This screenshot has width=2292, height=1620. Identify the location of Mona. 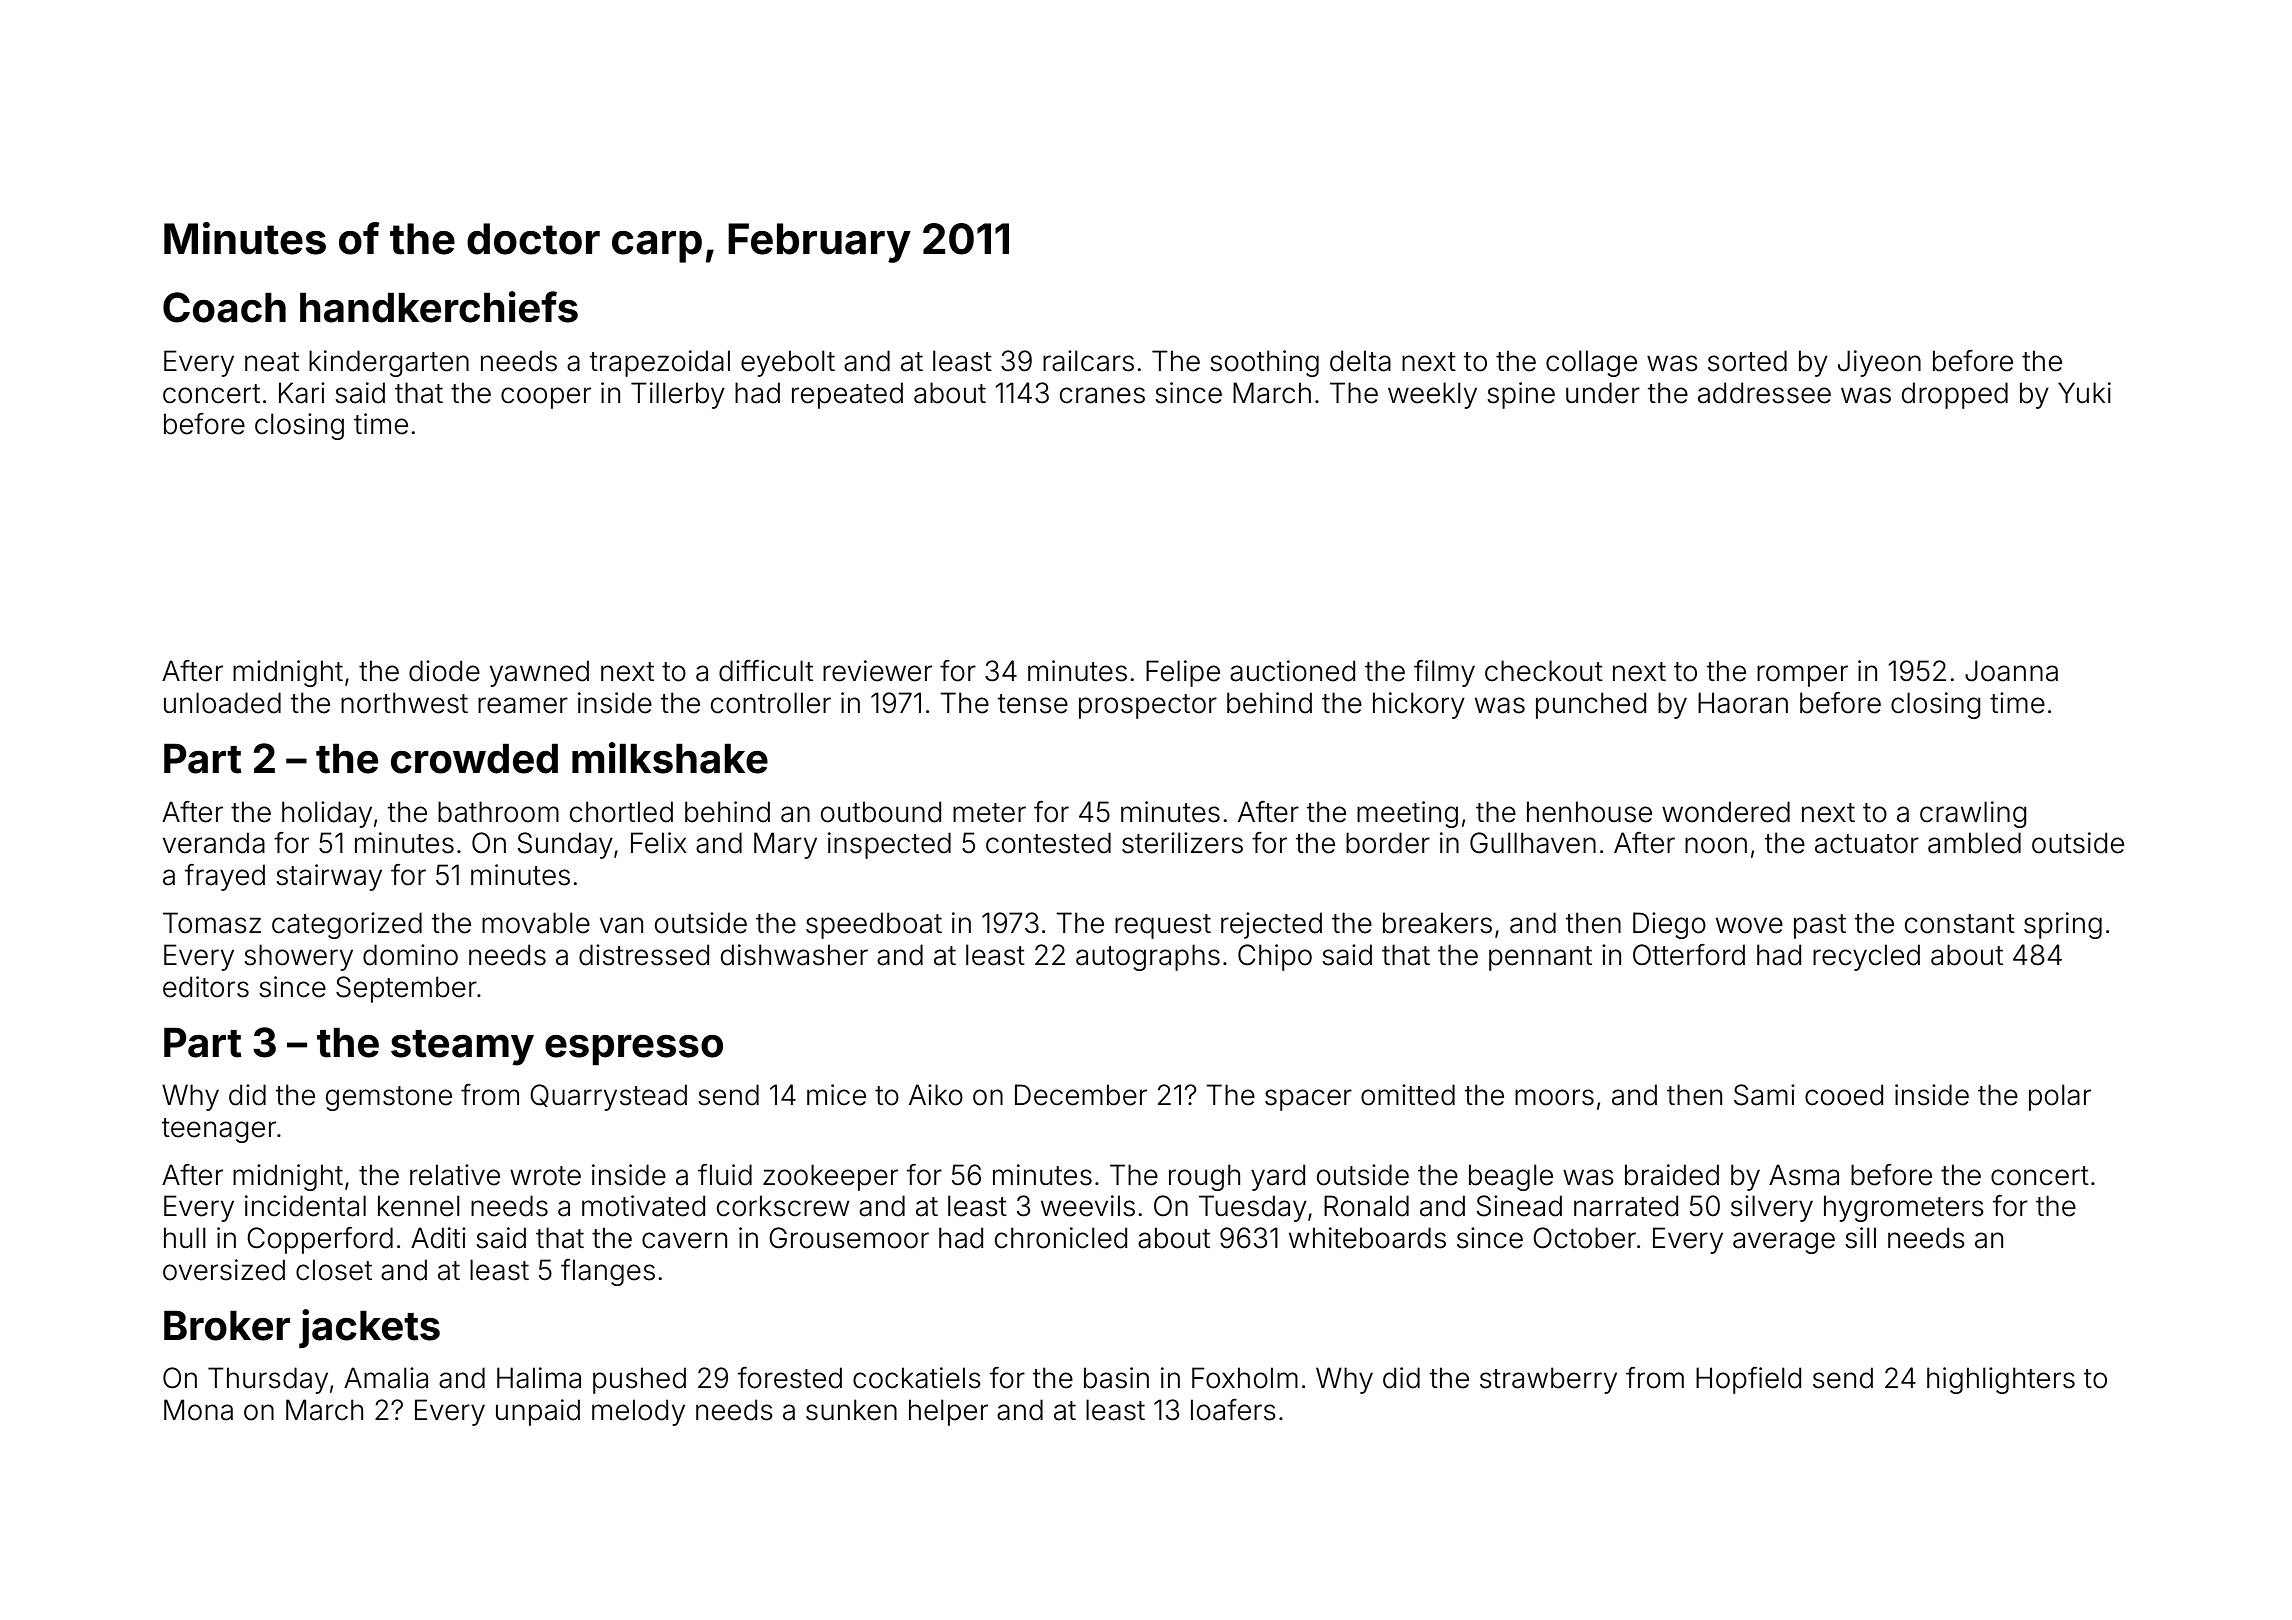
(198, 1410).
